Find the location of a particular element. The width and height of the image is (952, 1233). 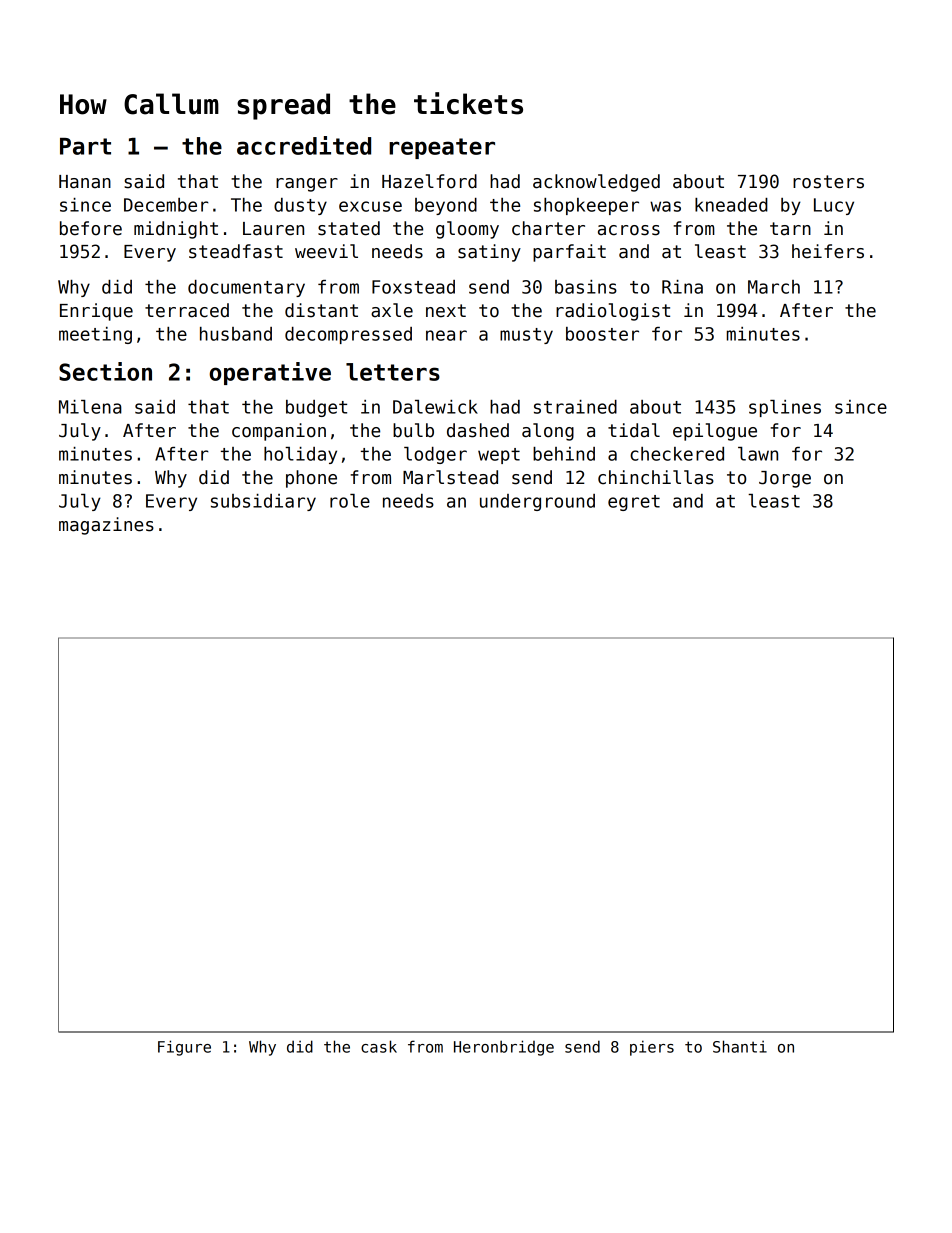

Heronbridge is located at coordinates (504, 1048).
